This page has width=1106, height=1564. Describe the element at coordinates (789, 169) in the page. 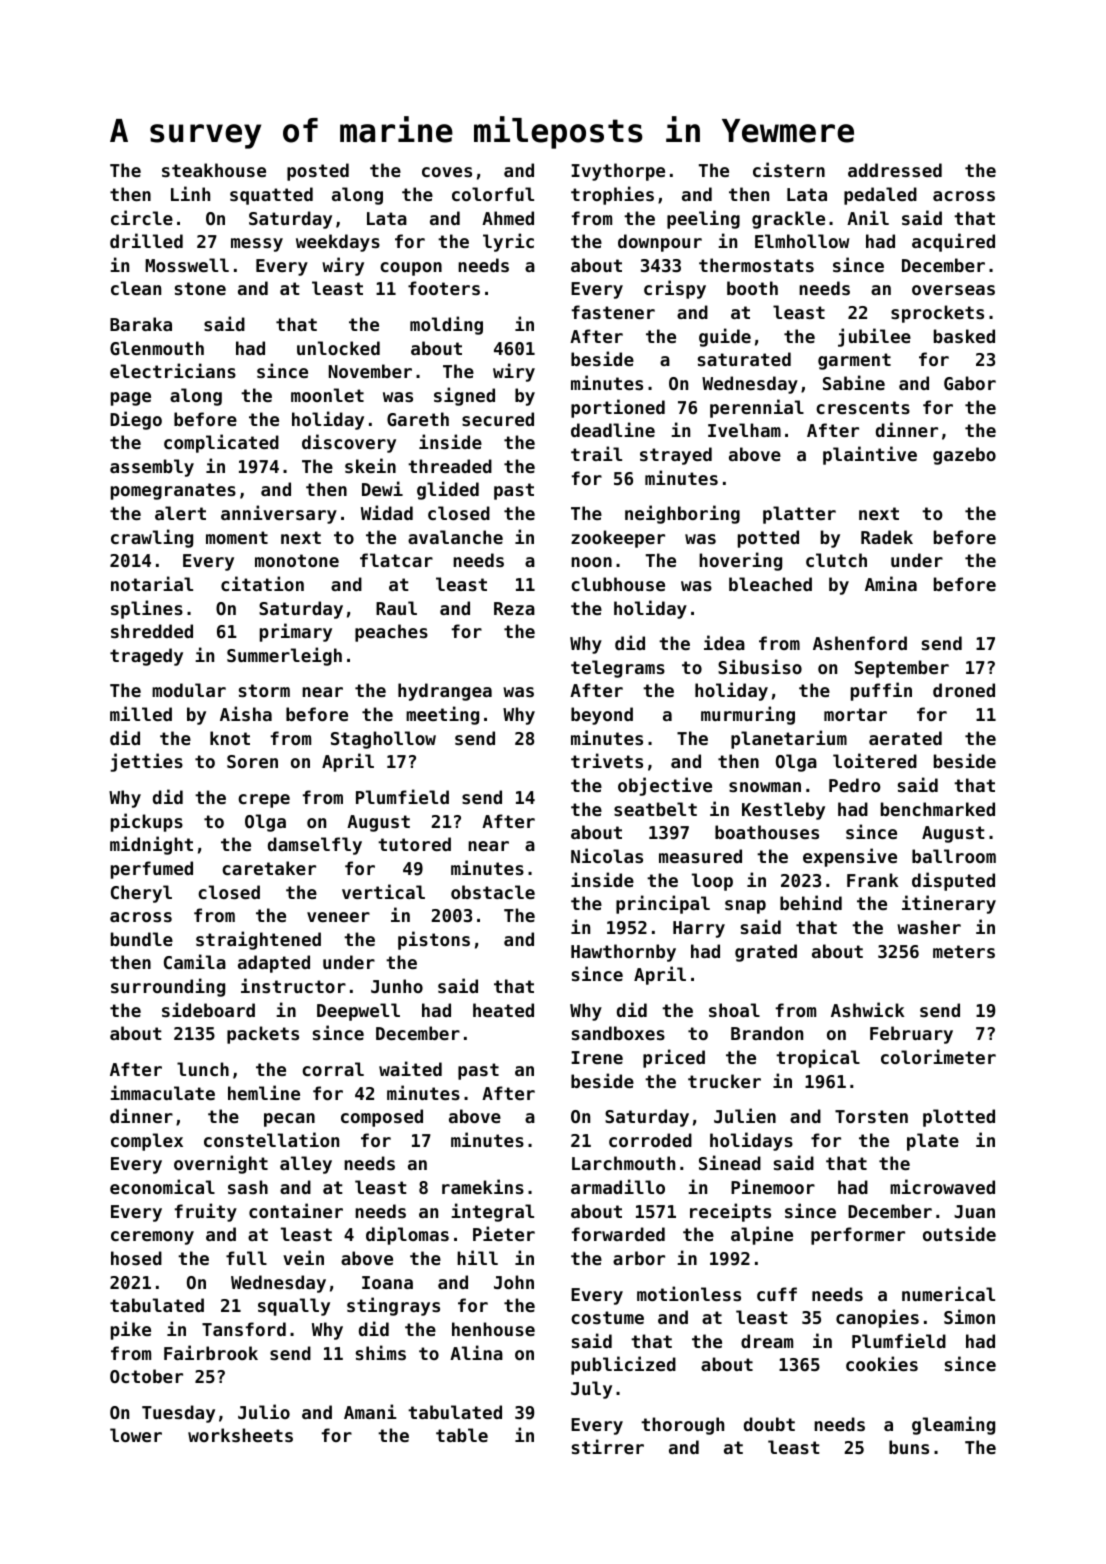

I see `cistern` at that location.
